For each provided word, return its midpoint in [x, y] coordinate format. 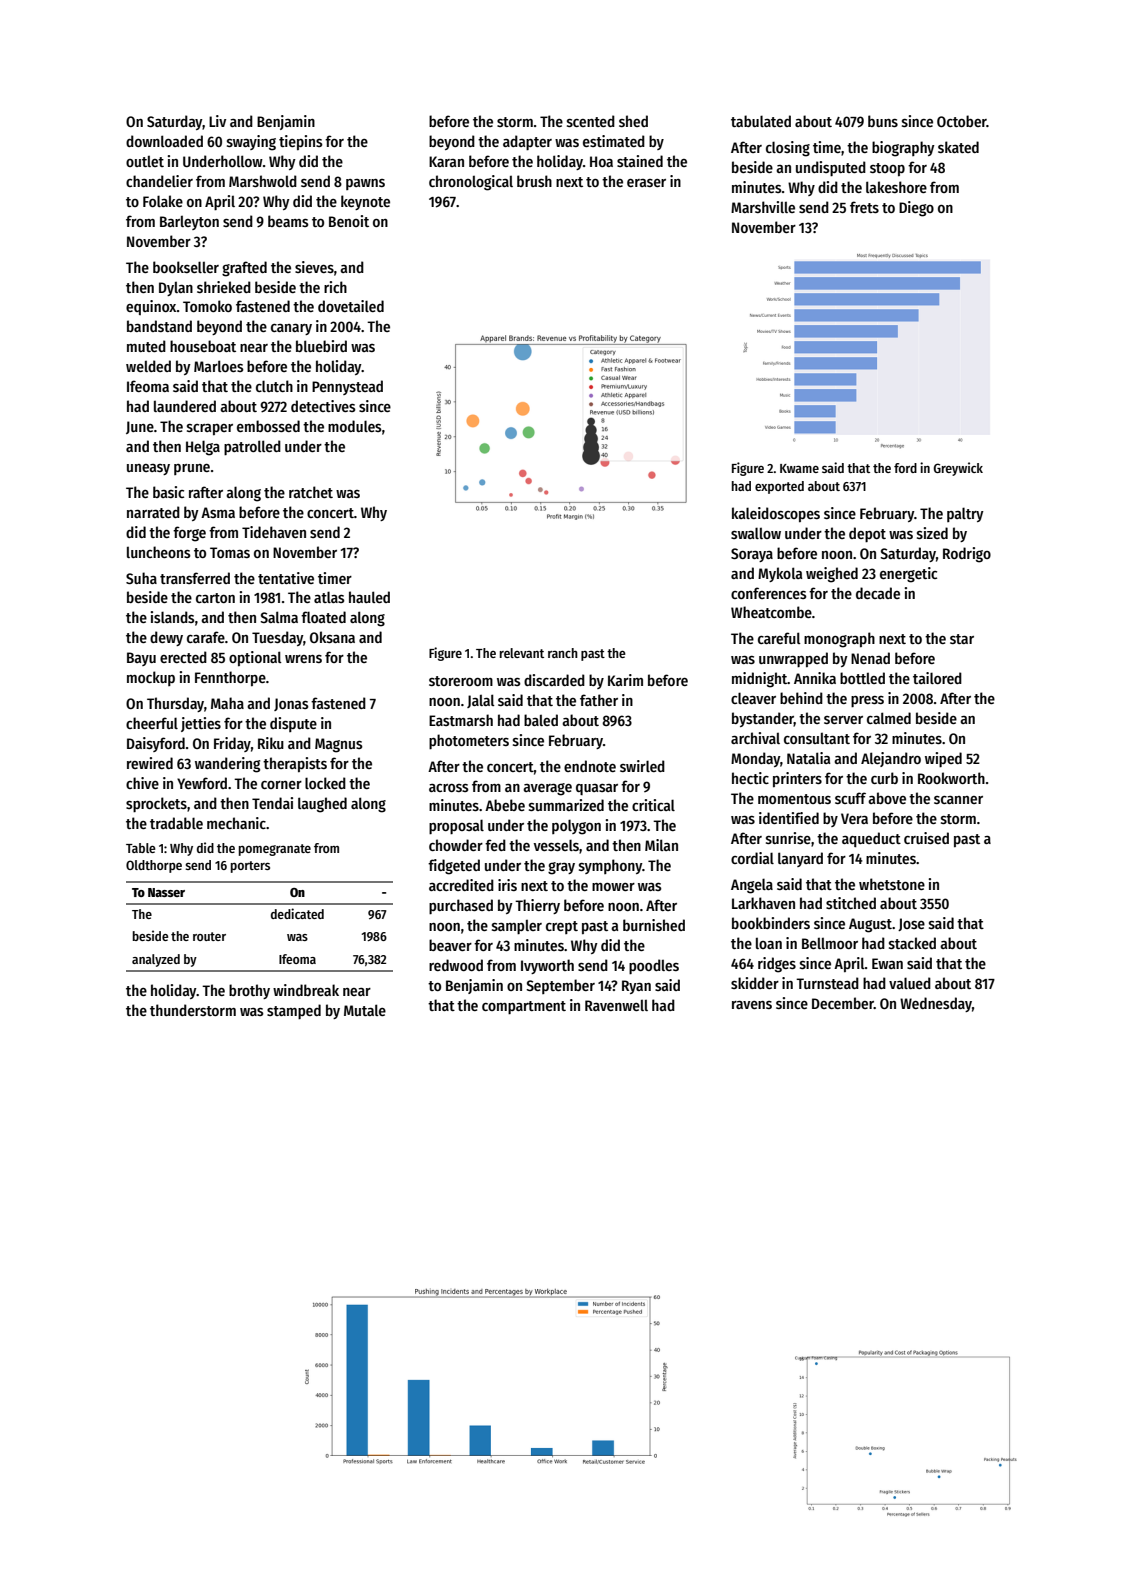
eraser [646, 183]
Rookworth [951, 778]
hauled [369, 597]
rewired [150, 763]
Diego [916, 209]
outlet [145, 161]
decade [878, 593]
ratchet [311, 492]
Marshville [763, 207]
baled [541, 720]
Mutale [365, 1010]
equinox [151, 307]
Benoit [349, 221]
